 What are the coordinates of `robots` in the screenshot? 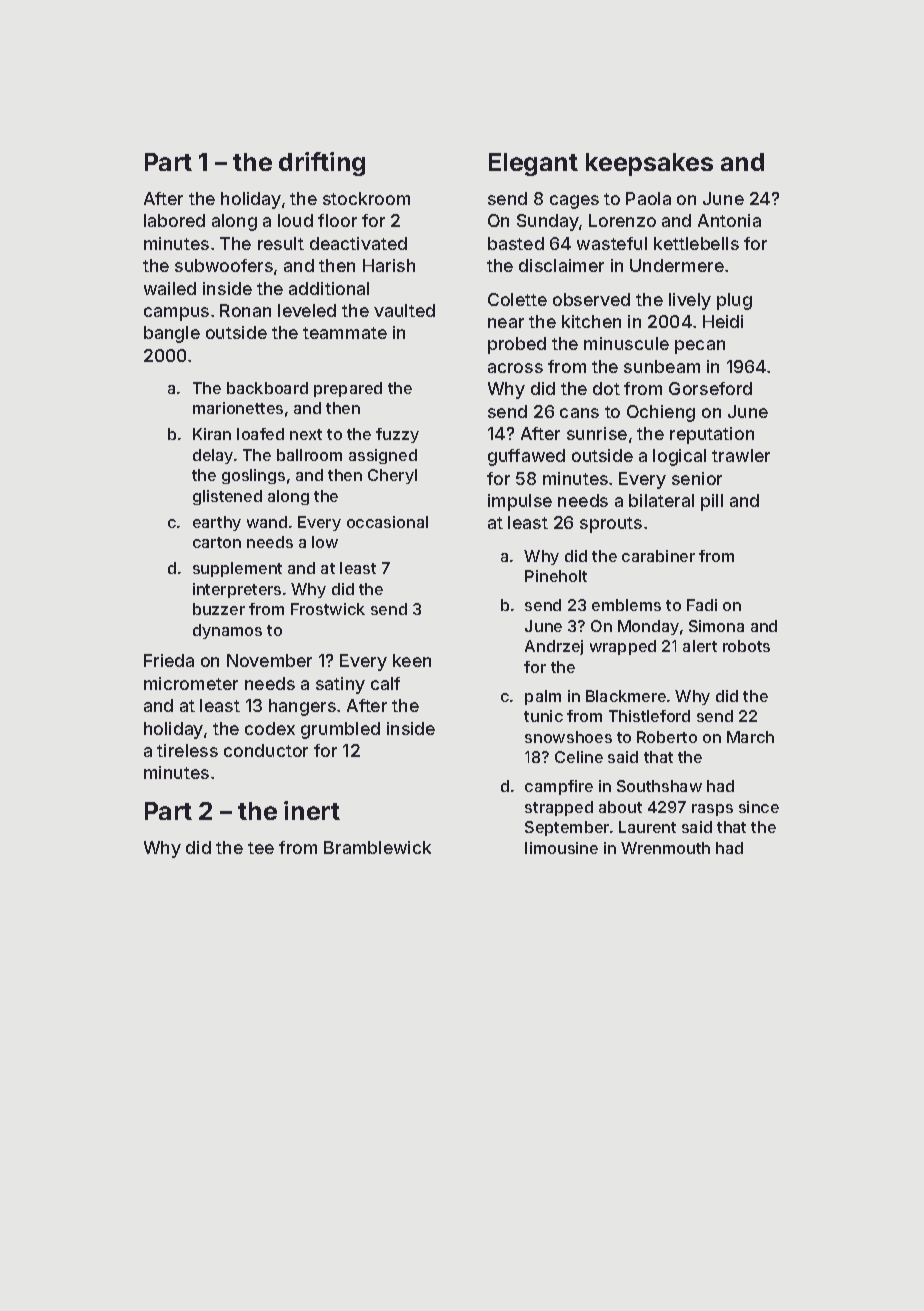 It's located at (746, 646).
